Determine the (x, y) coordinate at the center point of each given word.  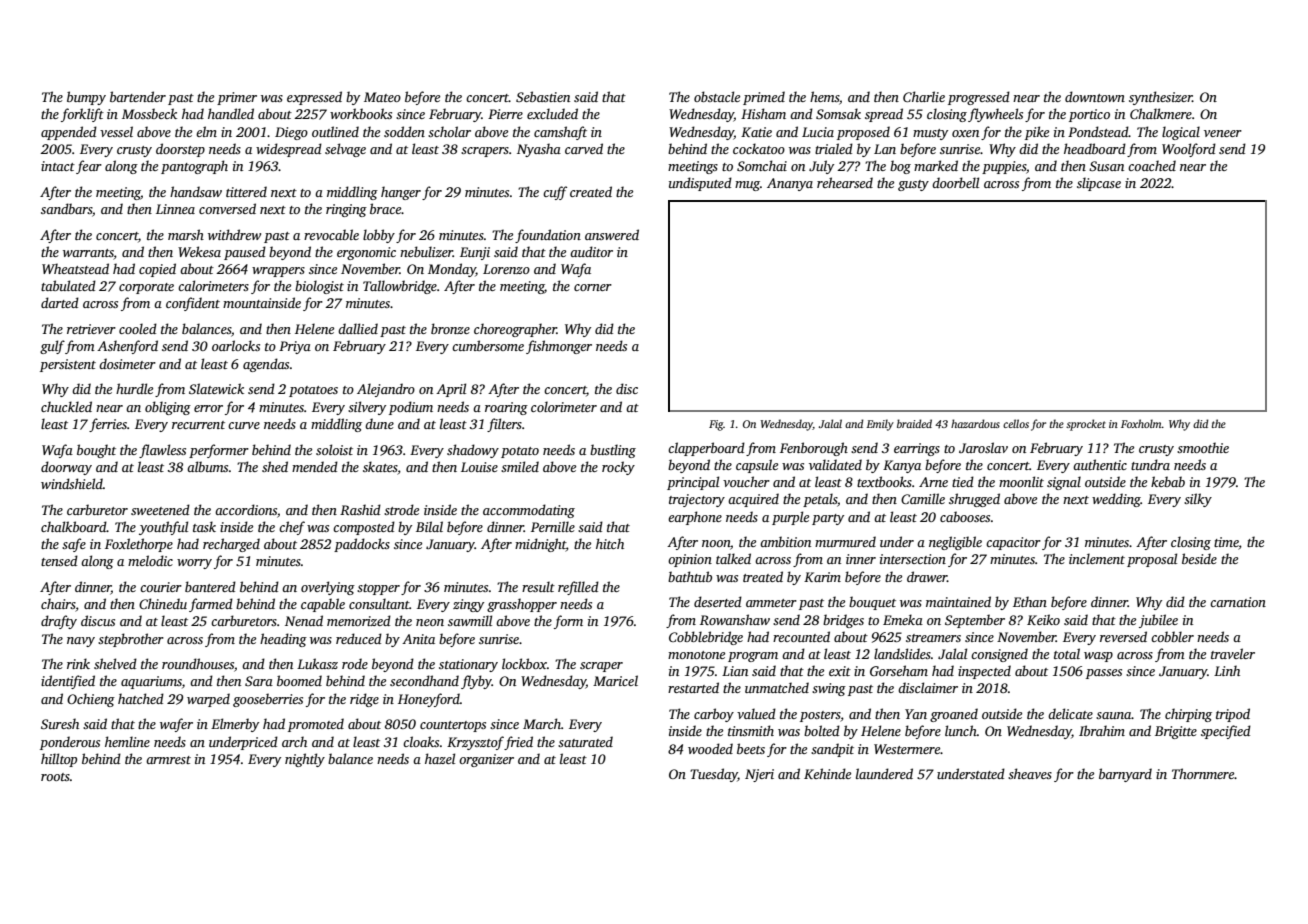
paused (245, 253)
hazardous (975, 423)
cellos (1016, 423)
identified (68, 682)
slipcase (1099, 184)
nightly (305, 760)
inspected (984, 672)
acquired (753, 500)
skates (380, 466)
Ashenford (127, 347)
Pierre (505, 114)
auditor (591, 251)
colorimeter (564, 406)
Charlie (924, 96)
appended (69, 133)
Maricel (615, 680)
